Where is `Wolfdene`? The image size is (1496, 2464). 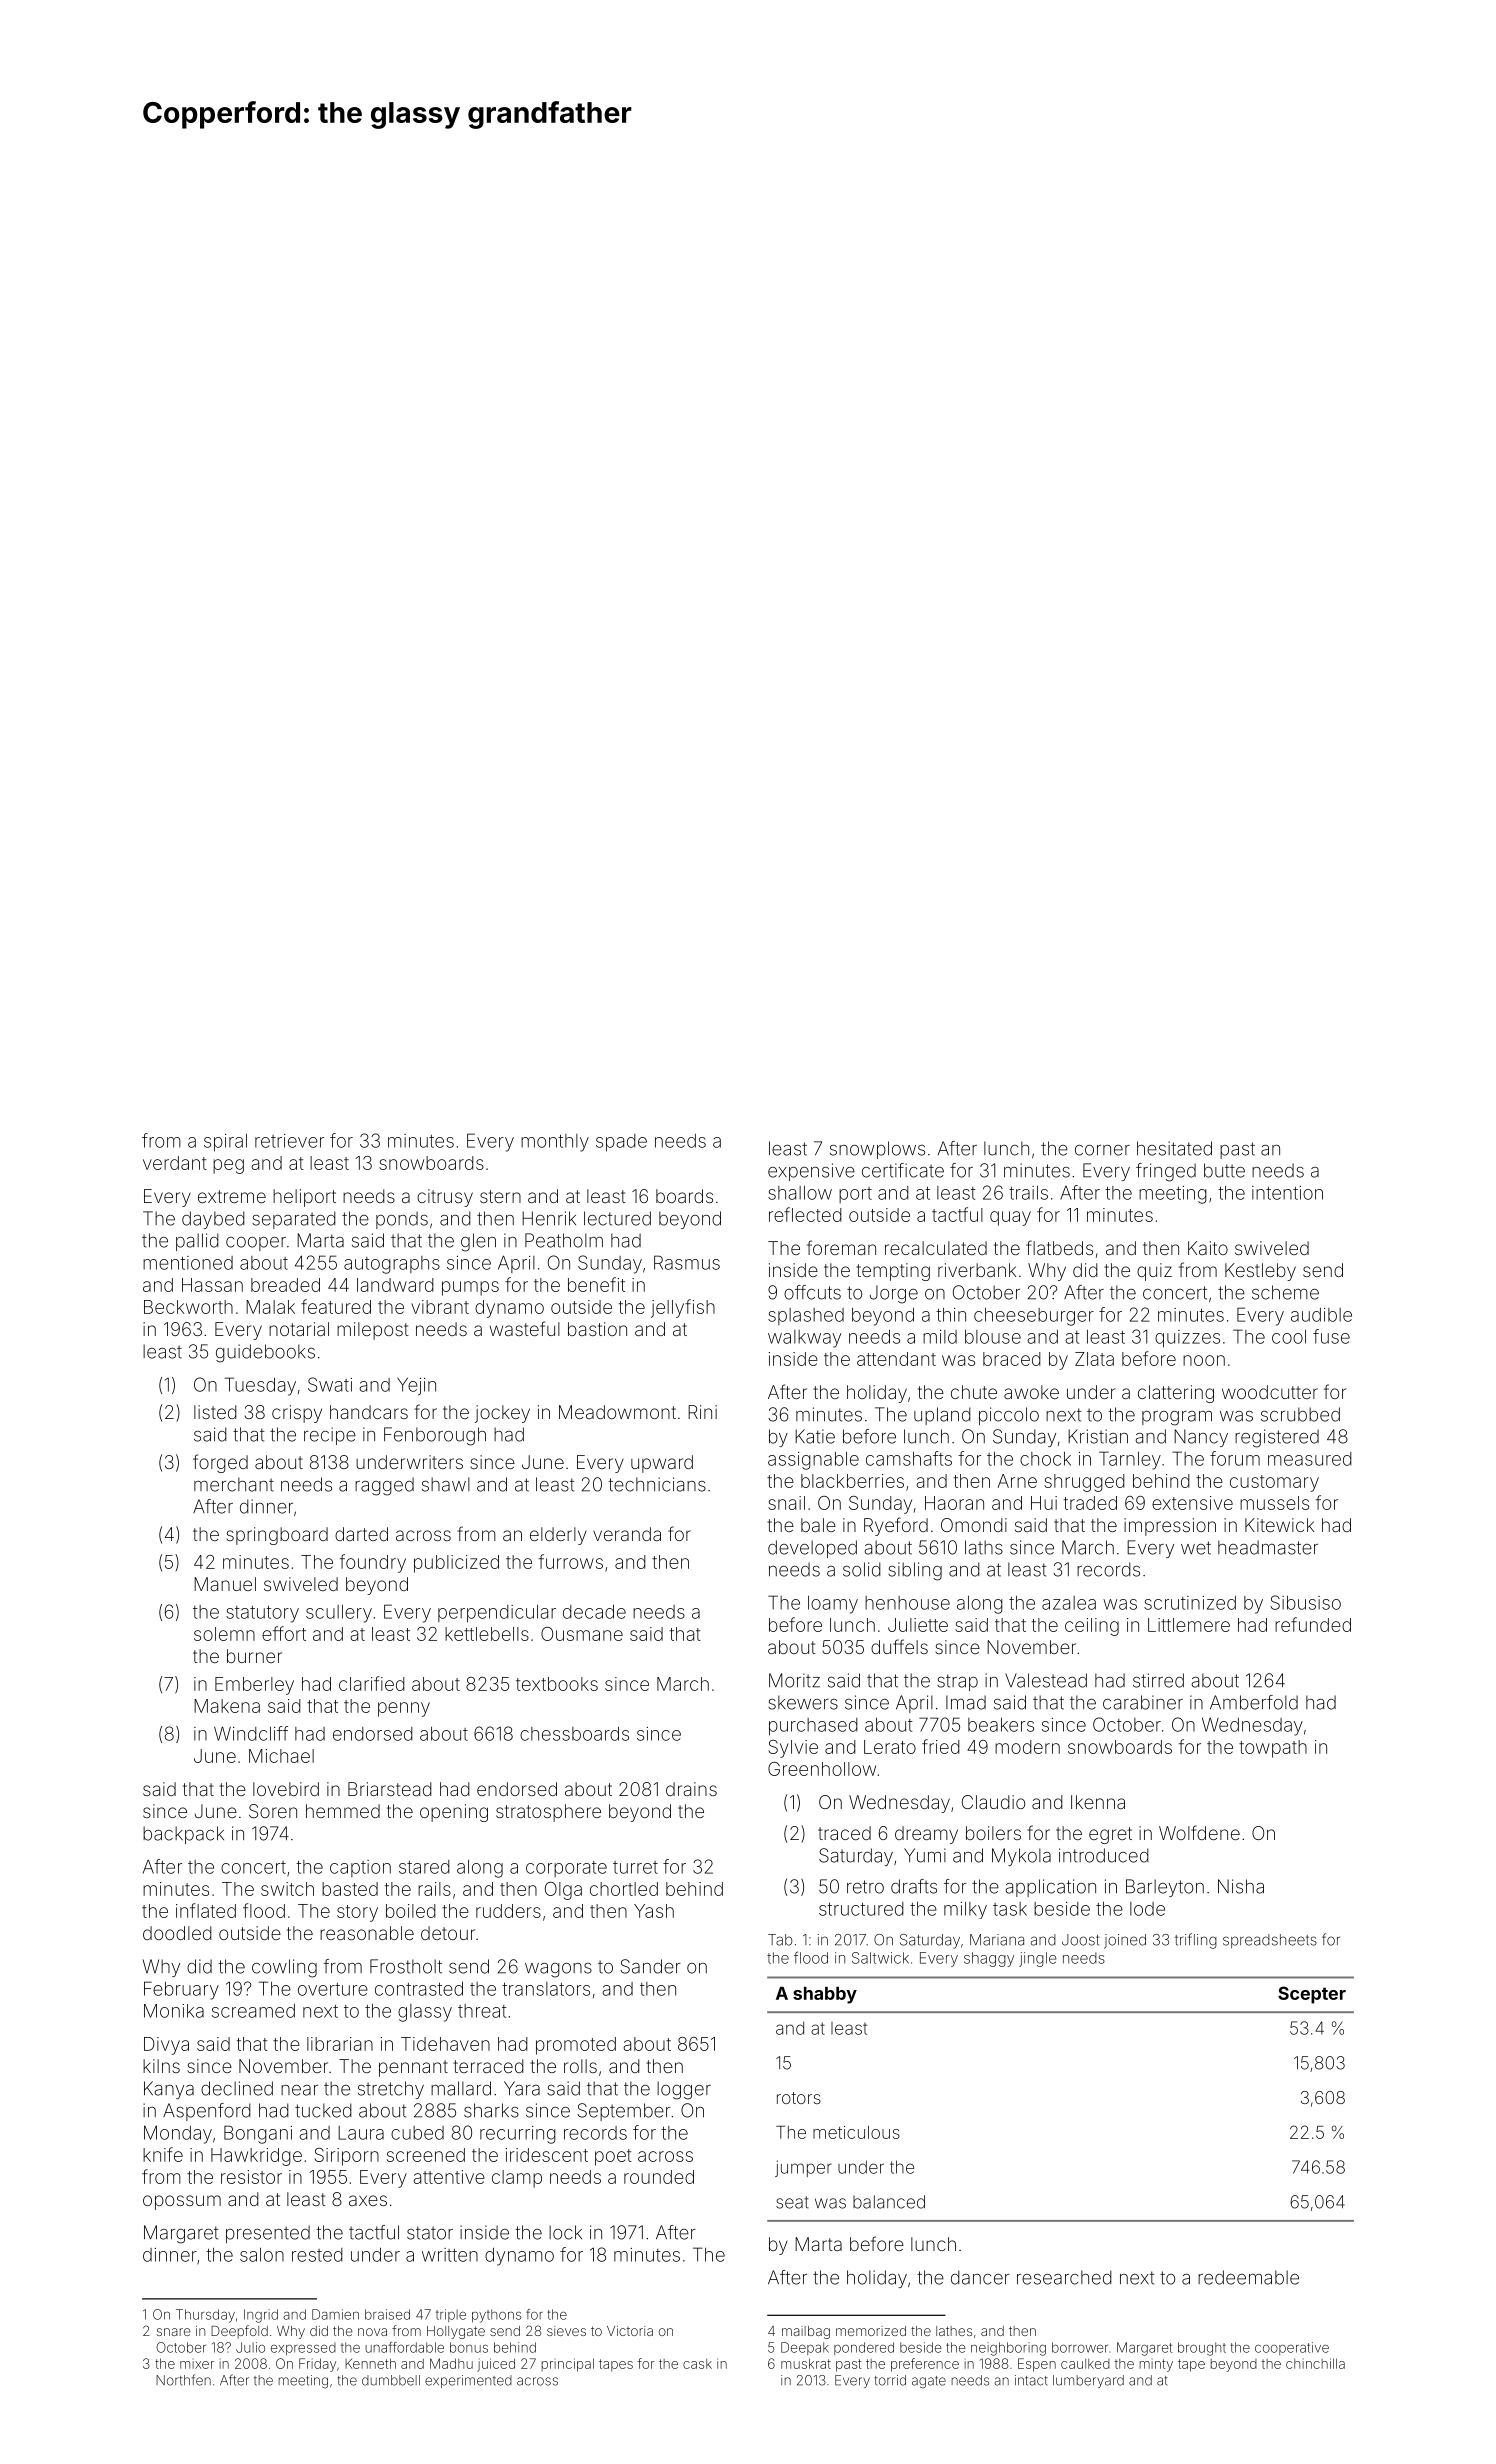
Wolfdene is located at coordinates (1199, 1832).
